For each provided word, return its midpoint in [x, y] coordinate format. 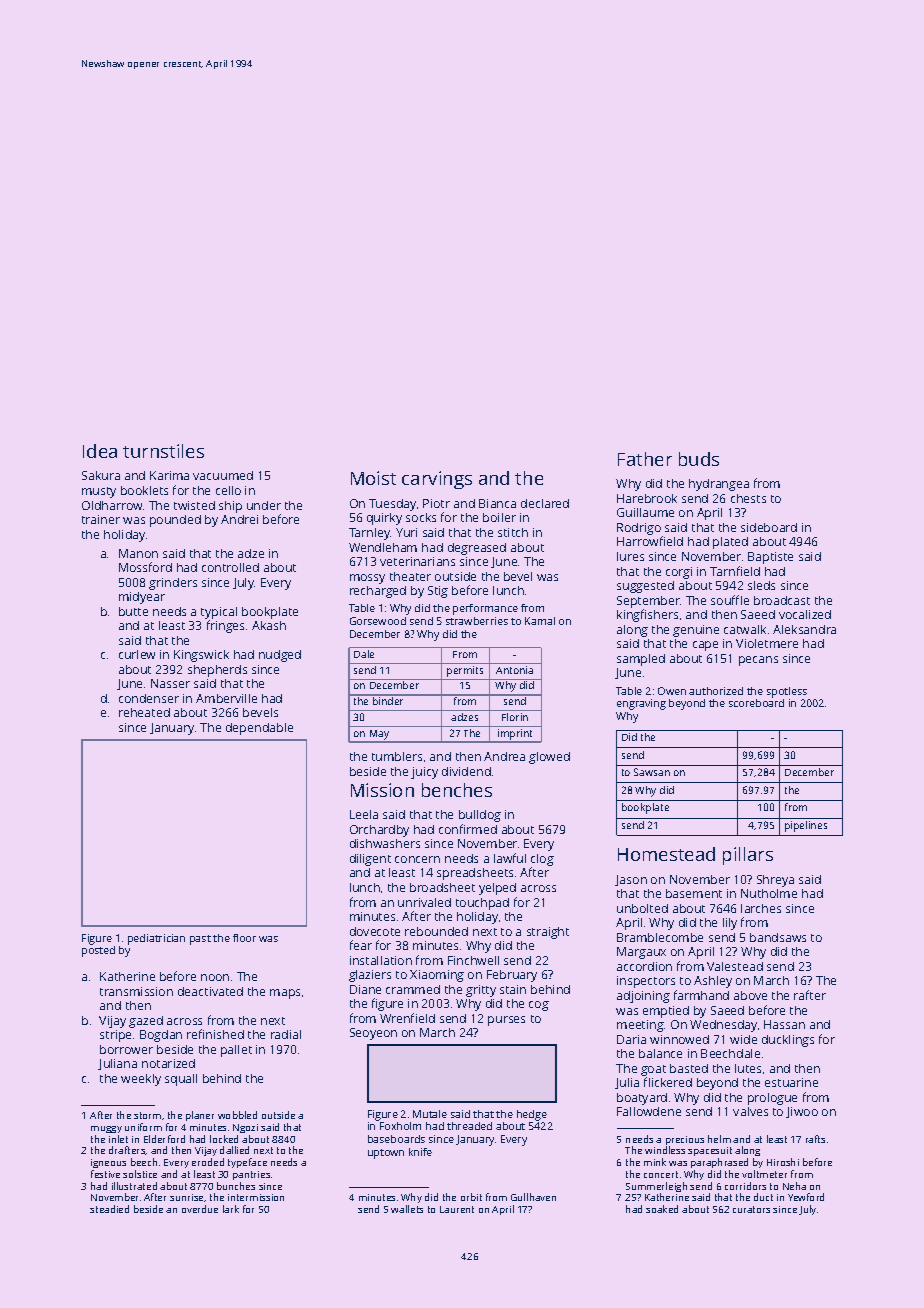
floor [244, 938]
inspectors [646, 982]
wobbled [237, 1115]
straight [548, 933]
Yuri [406, 532]
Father [645, 459]
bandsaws [778, 937]
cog [539, 1006]
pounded [175, 521]
